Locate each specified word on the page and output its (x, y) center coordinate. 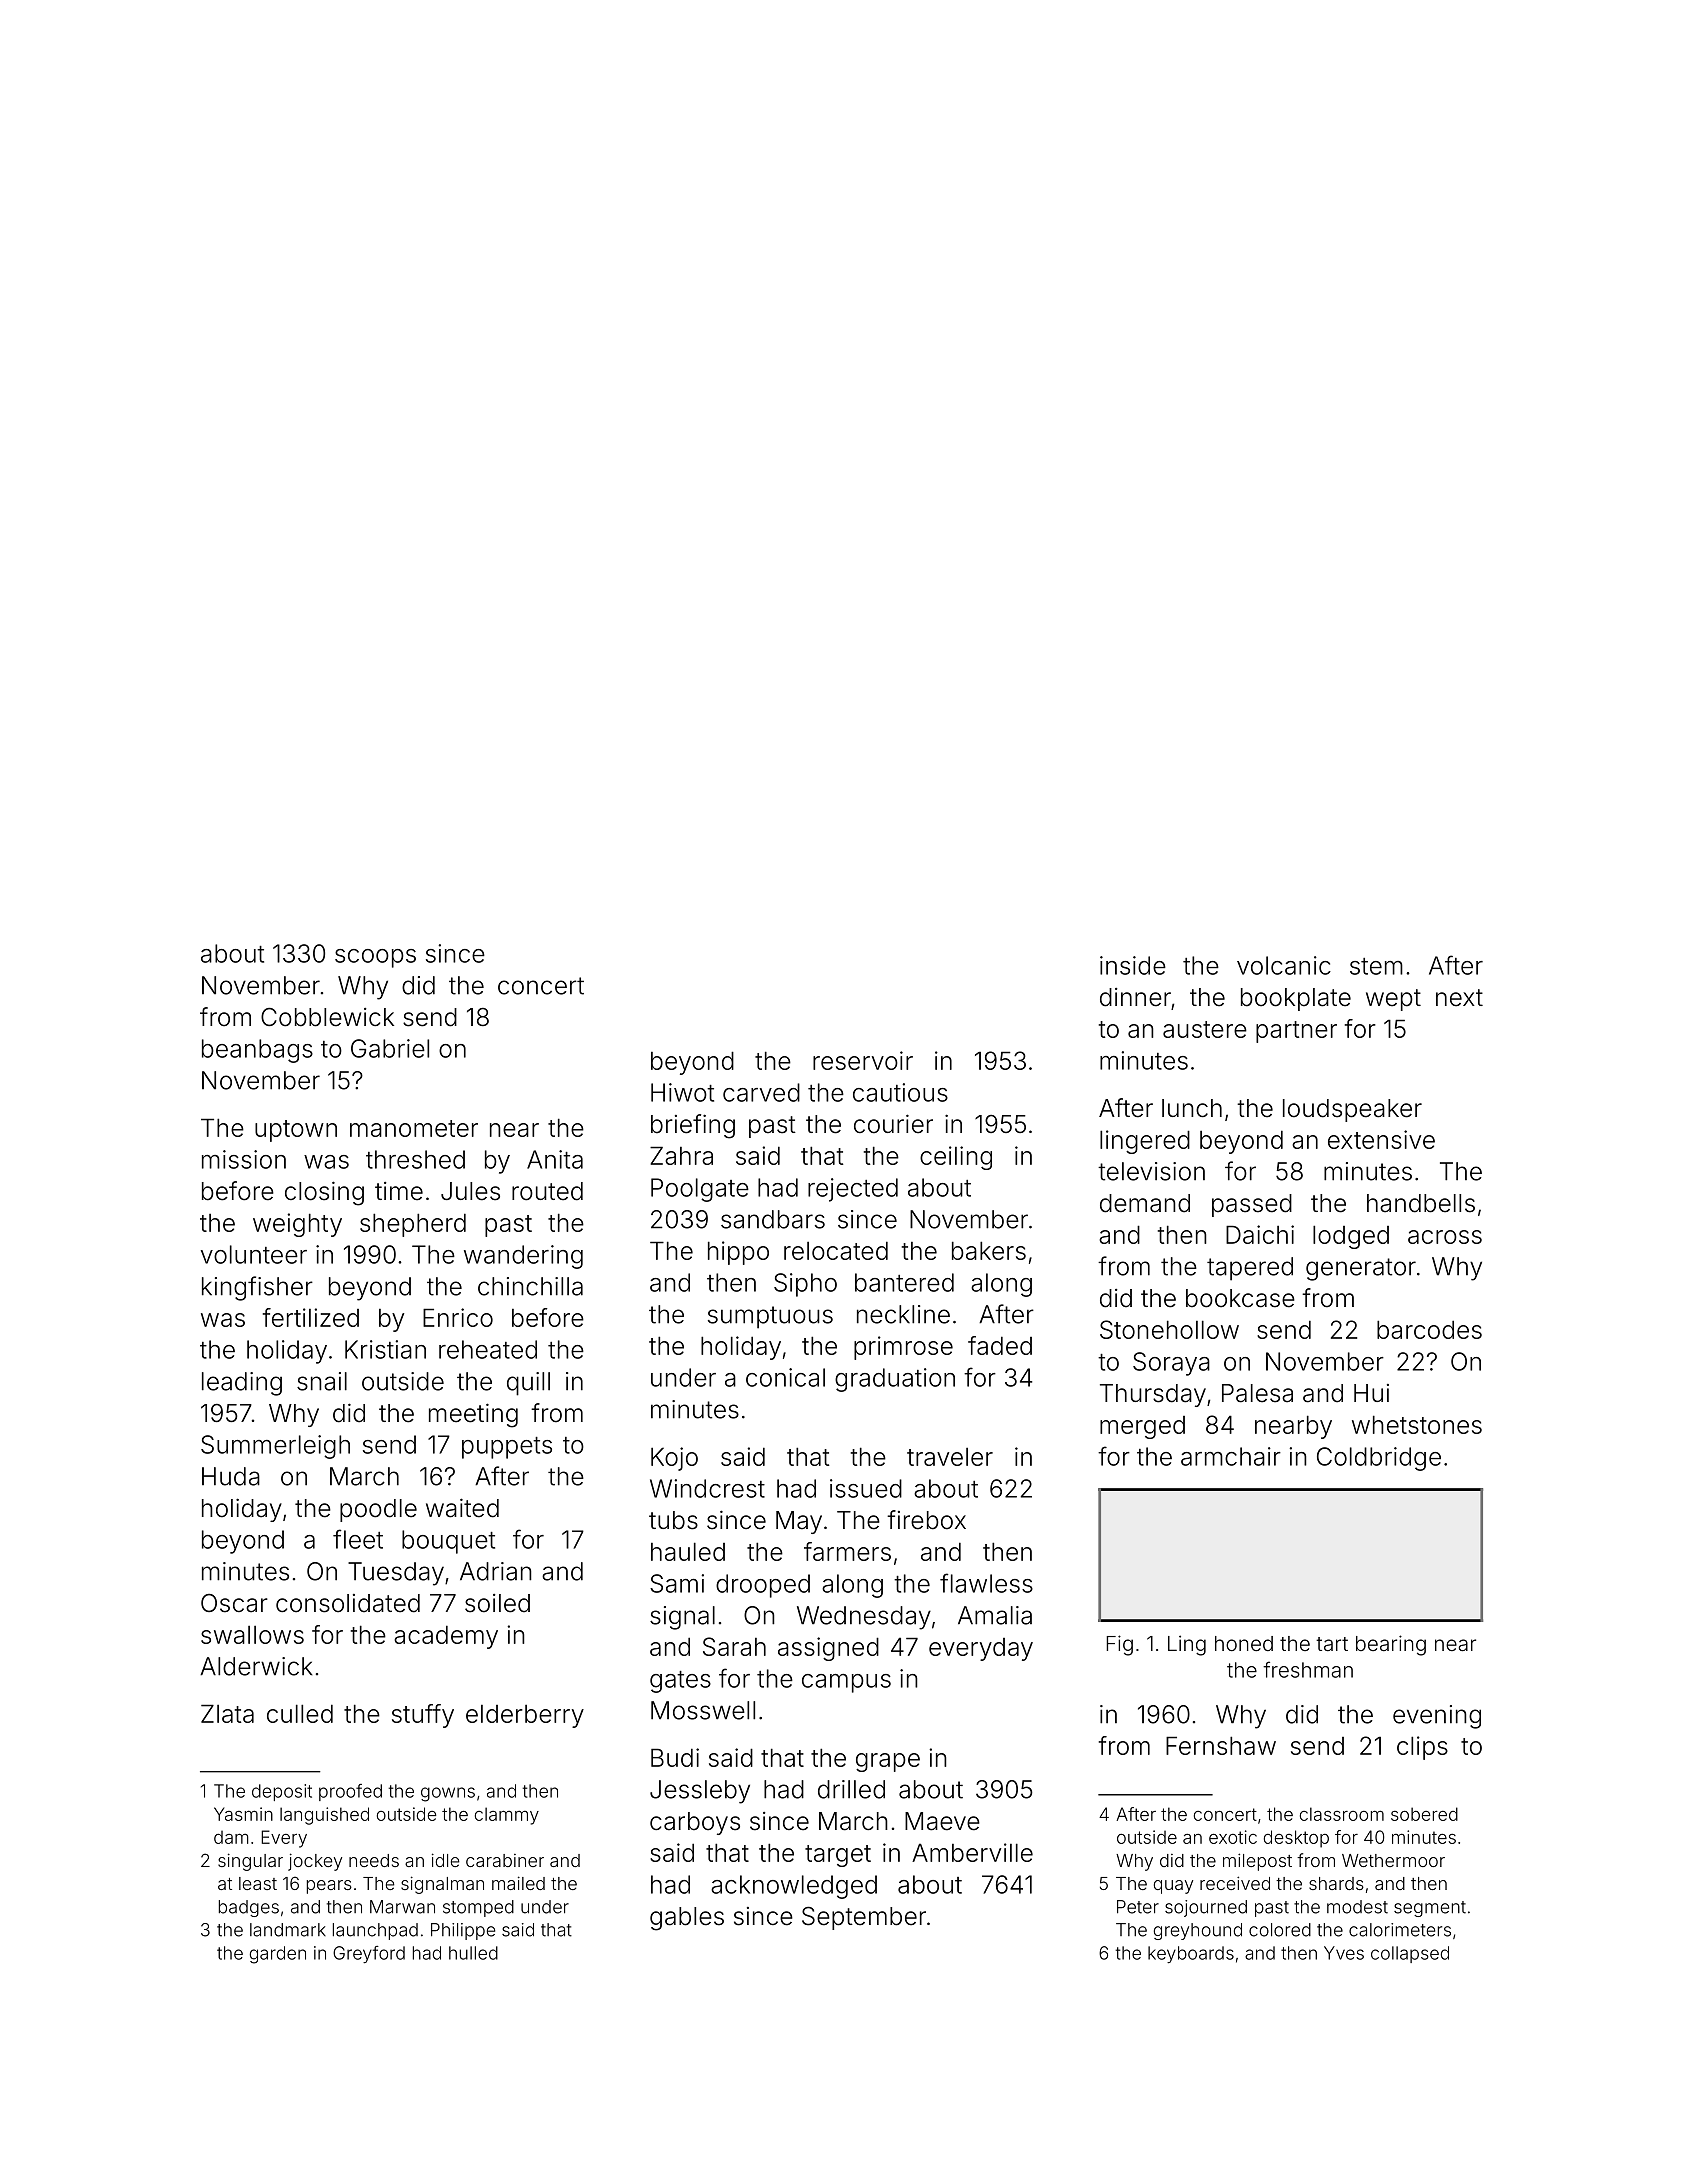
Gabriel (390, 1048)
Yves (1344, 1953)
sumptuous (770, 1317)
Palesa (1257, 1393)
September (864, 1918)
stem (1376, 966)
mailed (518, 1883)
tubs (673, 1520)
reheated (488, 1349)
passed (1252, 1205)
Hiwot (682, 1092)
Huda (231, 1476)
